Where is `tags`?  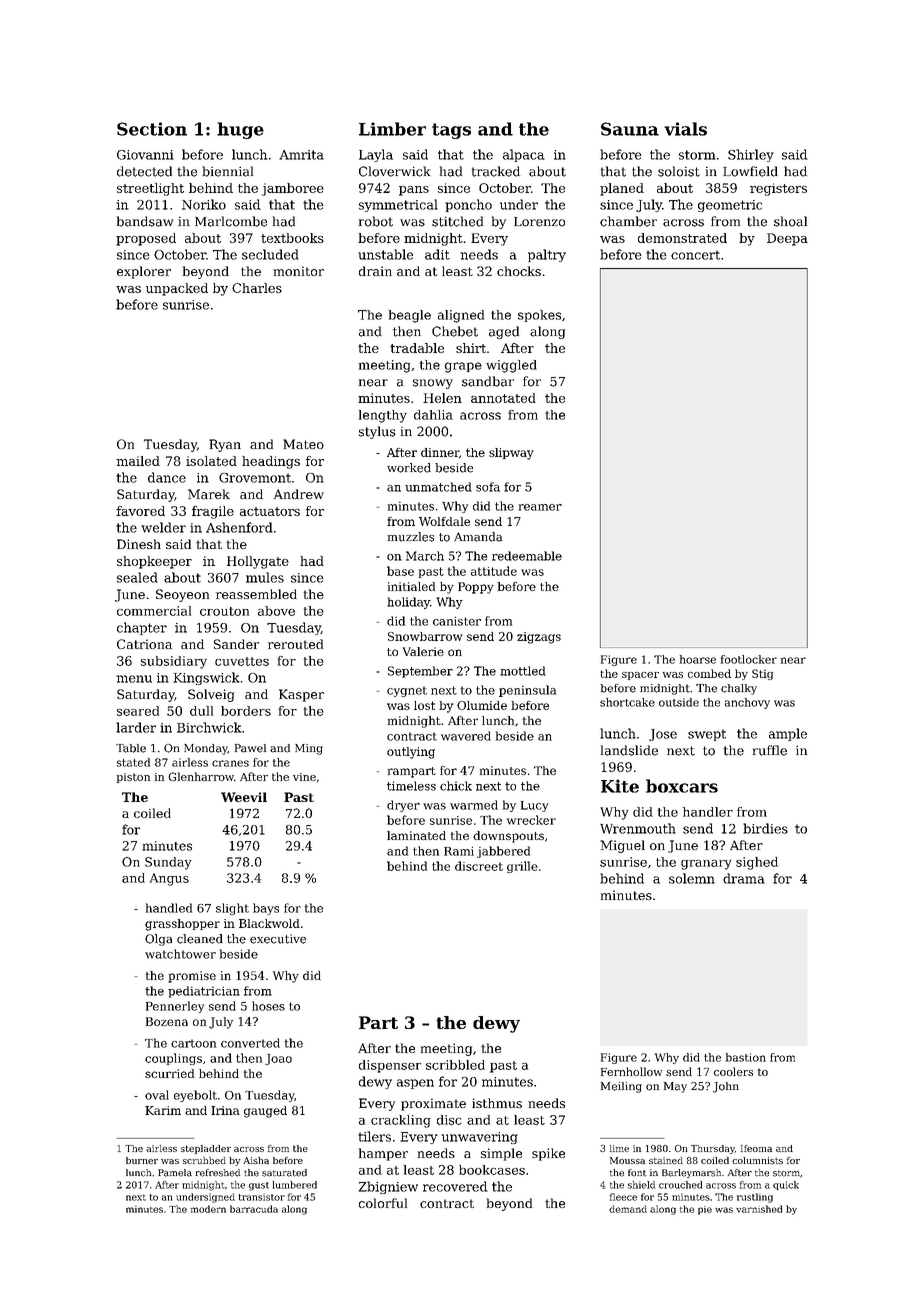 tags is located at coordinates (451, 131).
